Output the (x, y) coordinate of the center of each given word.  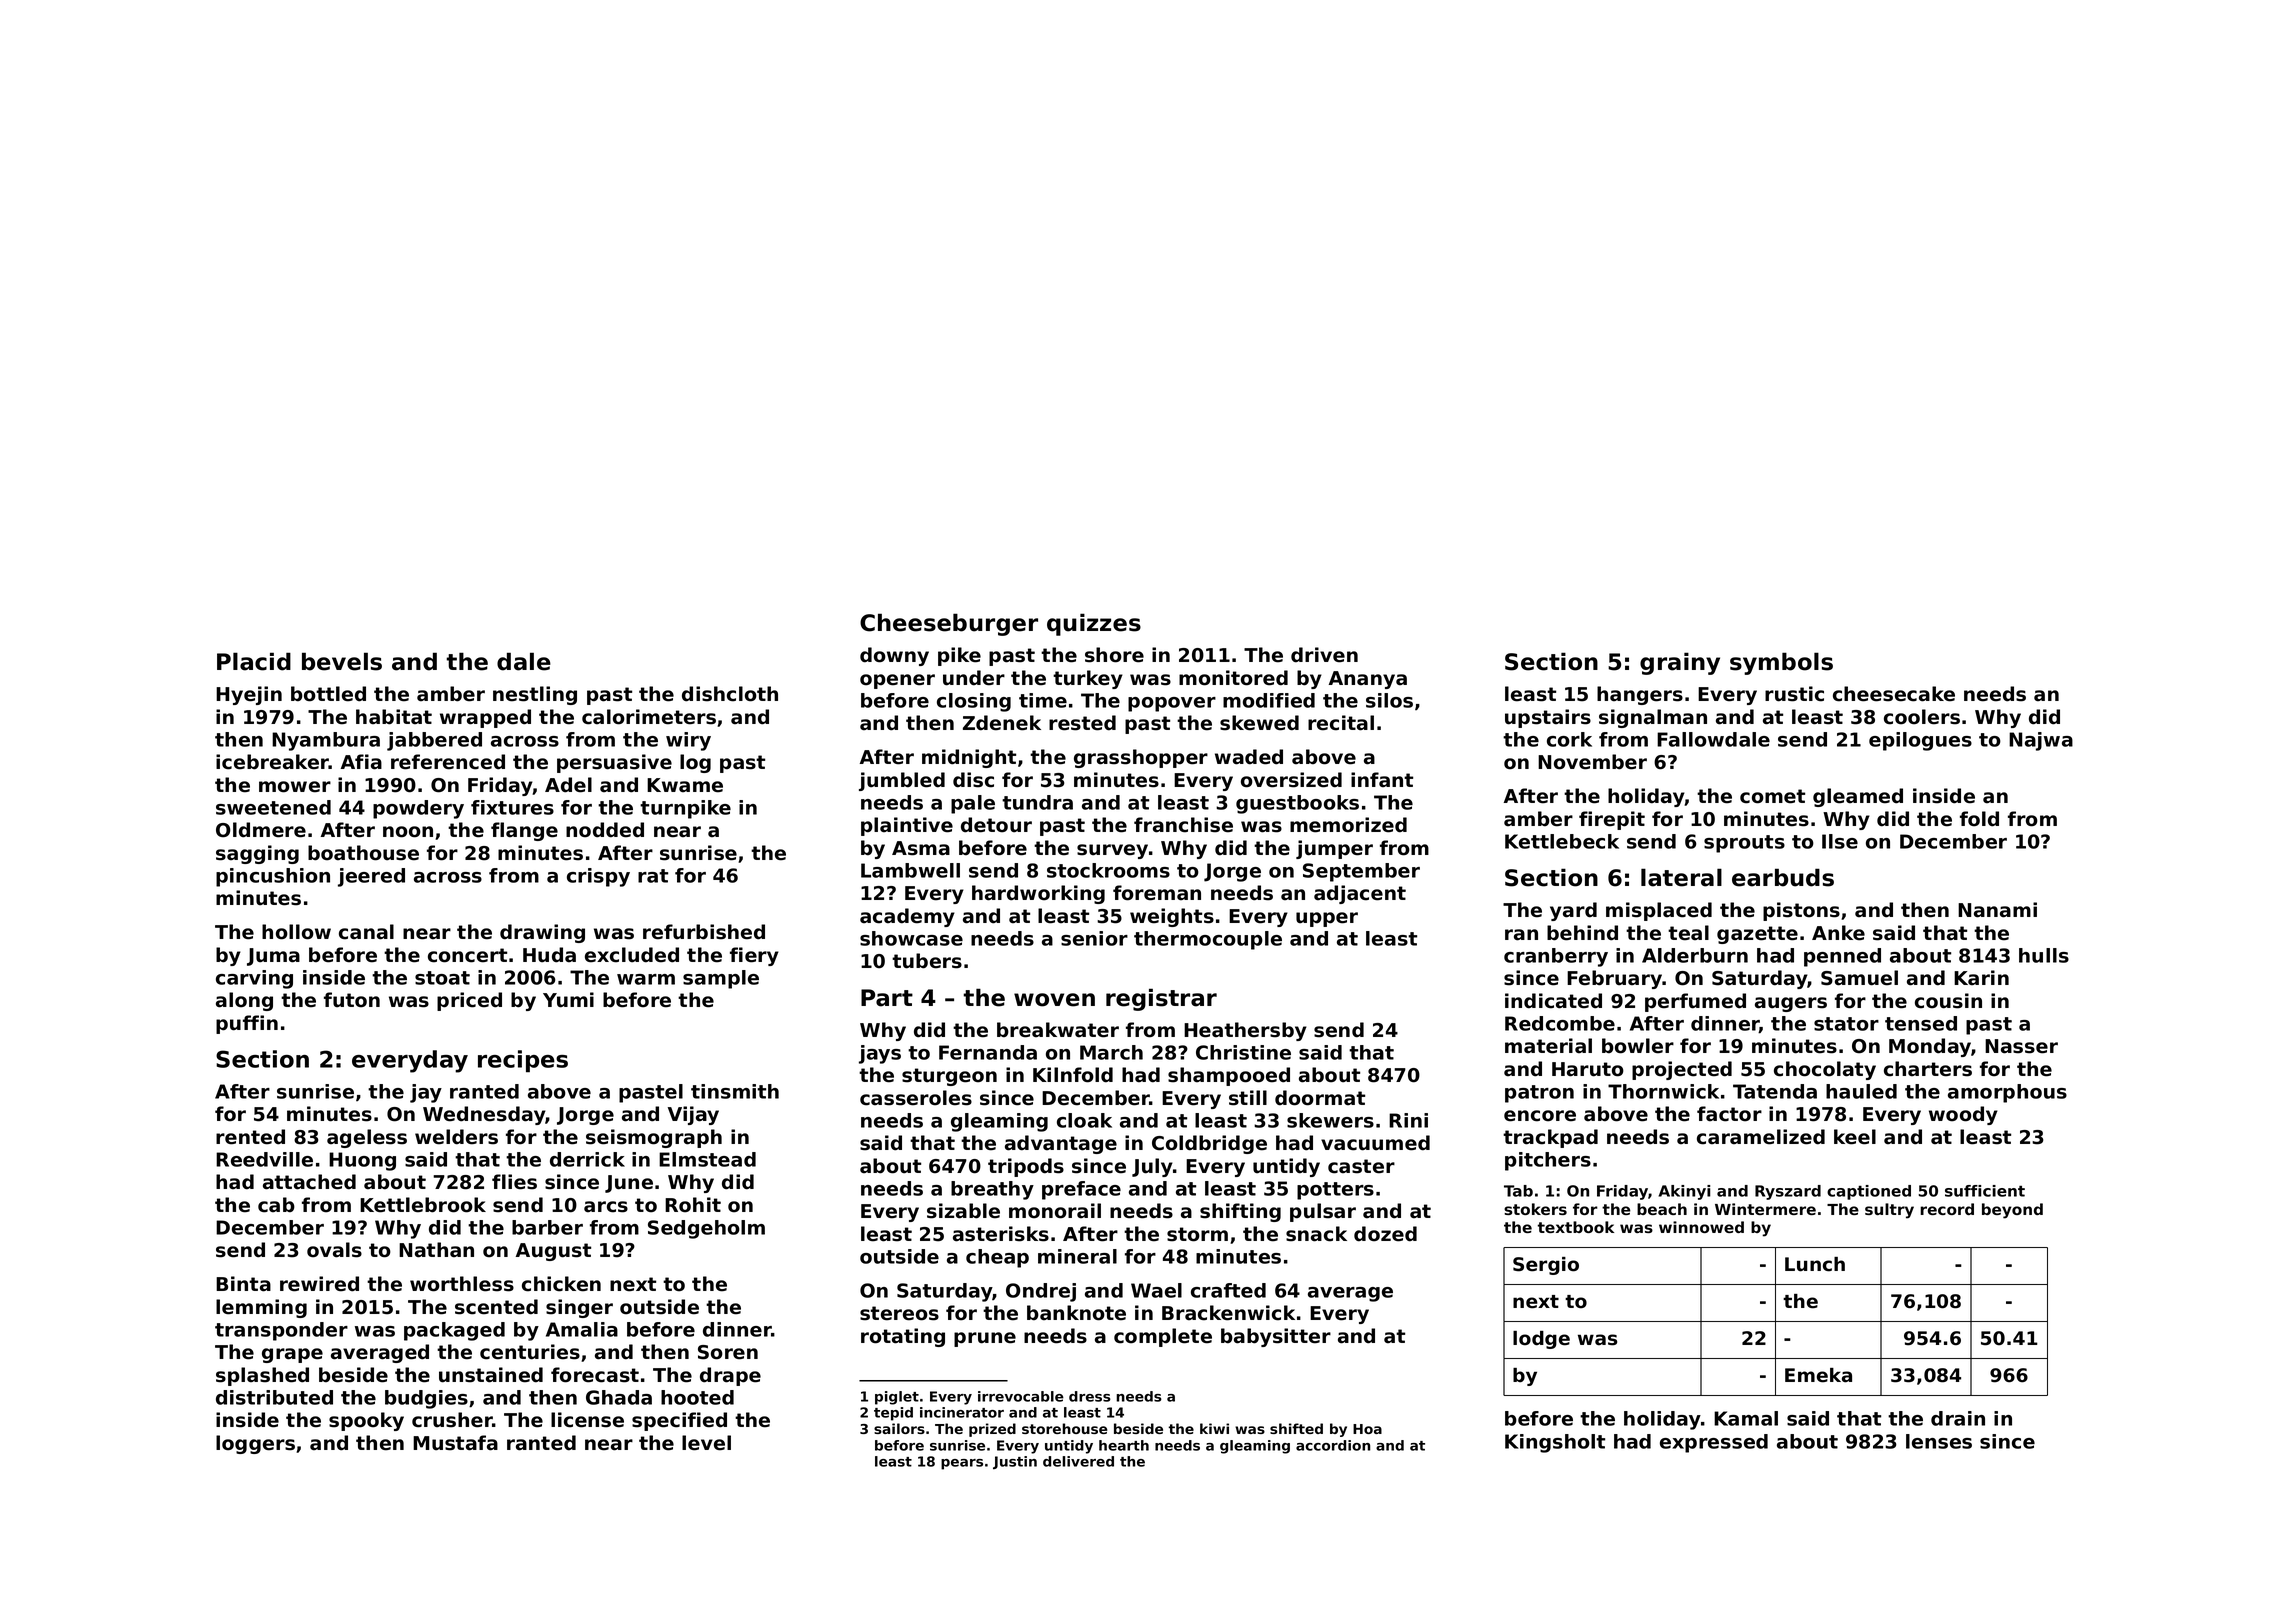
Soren (728, 1352)
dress (1090, 1396)
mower (295, 787)
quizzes (1094, 624)
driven (1324, 655)
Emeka (1818, 1375)
